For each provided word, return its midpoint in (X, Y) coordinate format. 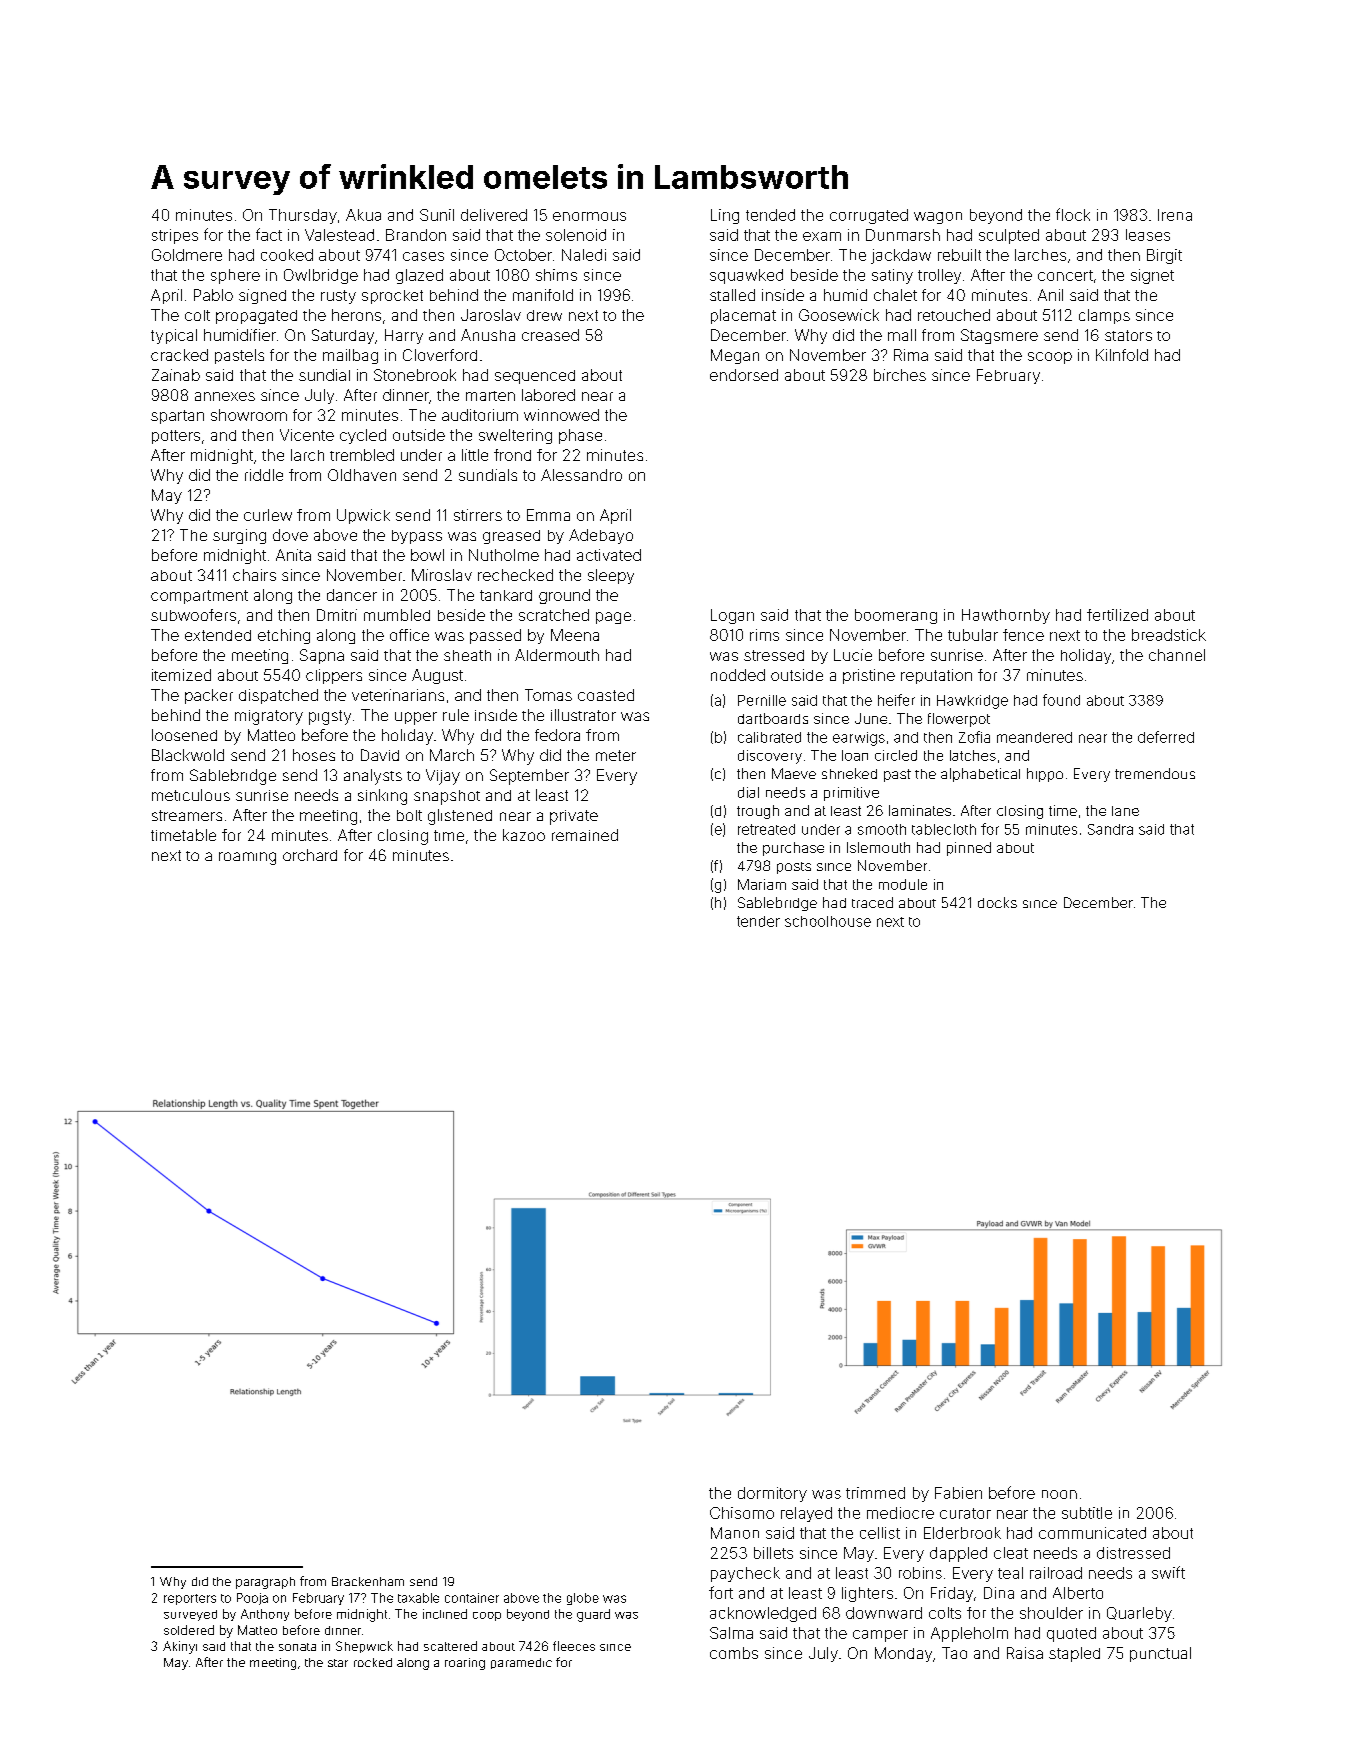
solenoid (576, 235)
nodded (738, 675)
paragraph (265, 1583)
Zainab (176, 375)
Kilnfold (1122, 355)
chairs (254, 575)
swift (1168, 1572)
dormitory (772, 1494)
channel (1177, 655)
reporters (190, 1599)
